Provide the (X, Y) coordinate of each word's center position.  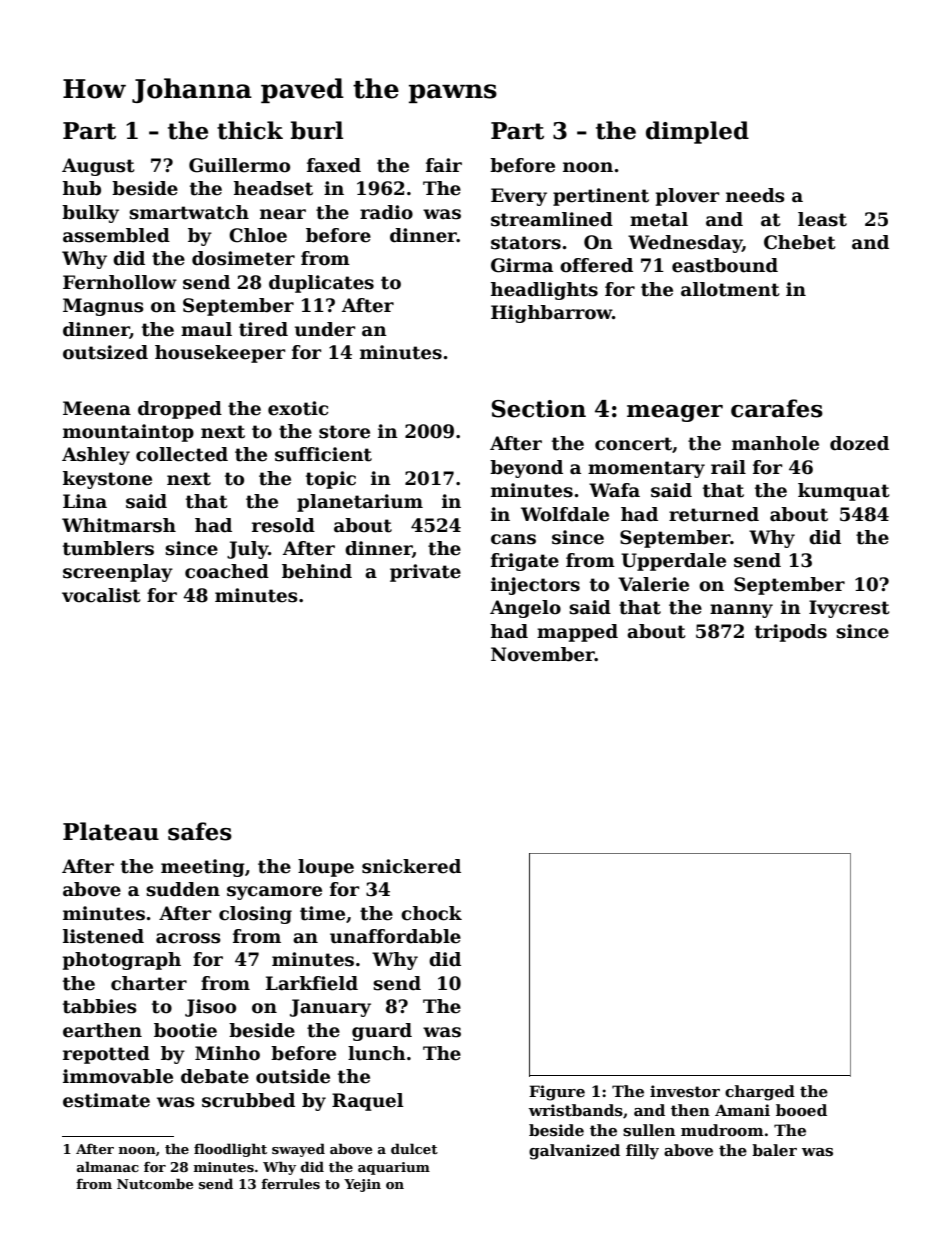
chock (431, 913)
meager (675, 413)
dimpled (697, 132)
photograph (122, 961)
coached (227, 571)
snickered (411, 866)
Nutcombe (155, 1183)
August (98, 167)
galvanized (574, 1152)
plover (687, 197)
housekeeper (220, 354)
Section (539, 409)
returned (714, 514)
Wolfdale (565, 514)
